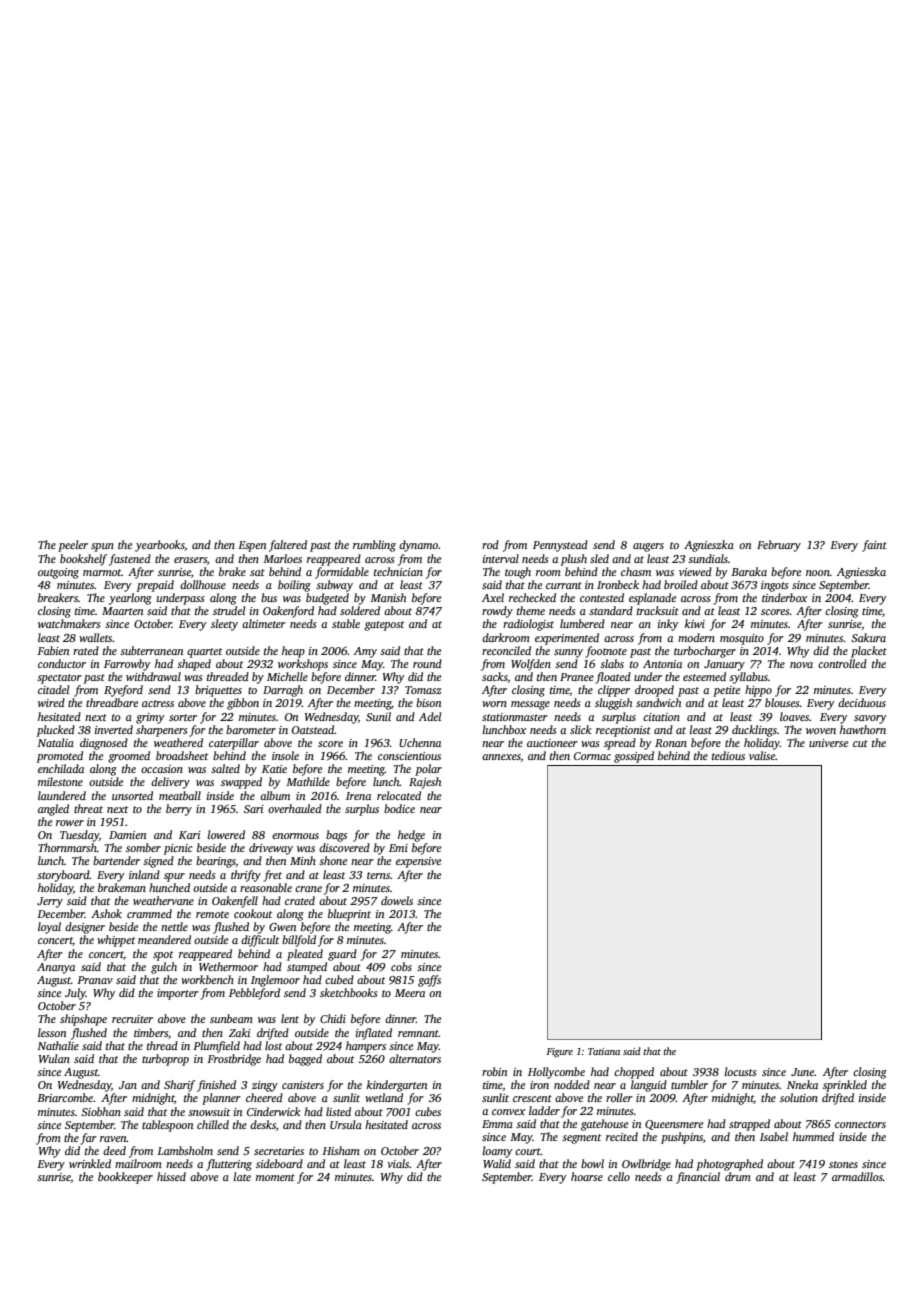  I want to click on sat, so click(257, 572).
